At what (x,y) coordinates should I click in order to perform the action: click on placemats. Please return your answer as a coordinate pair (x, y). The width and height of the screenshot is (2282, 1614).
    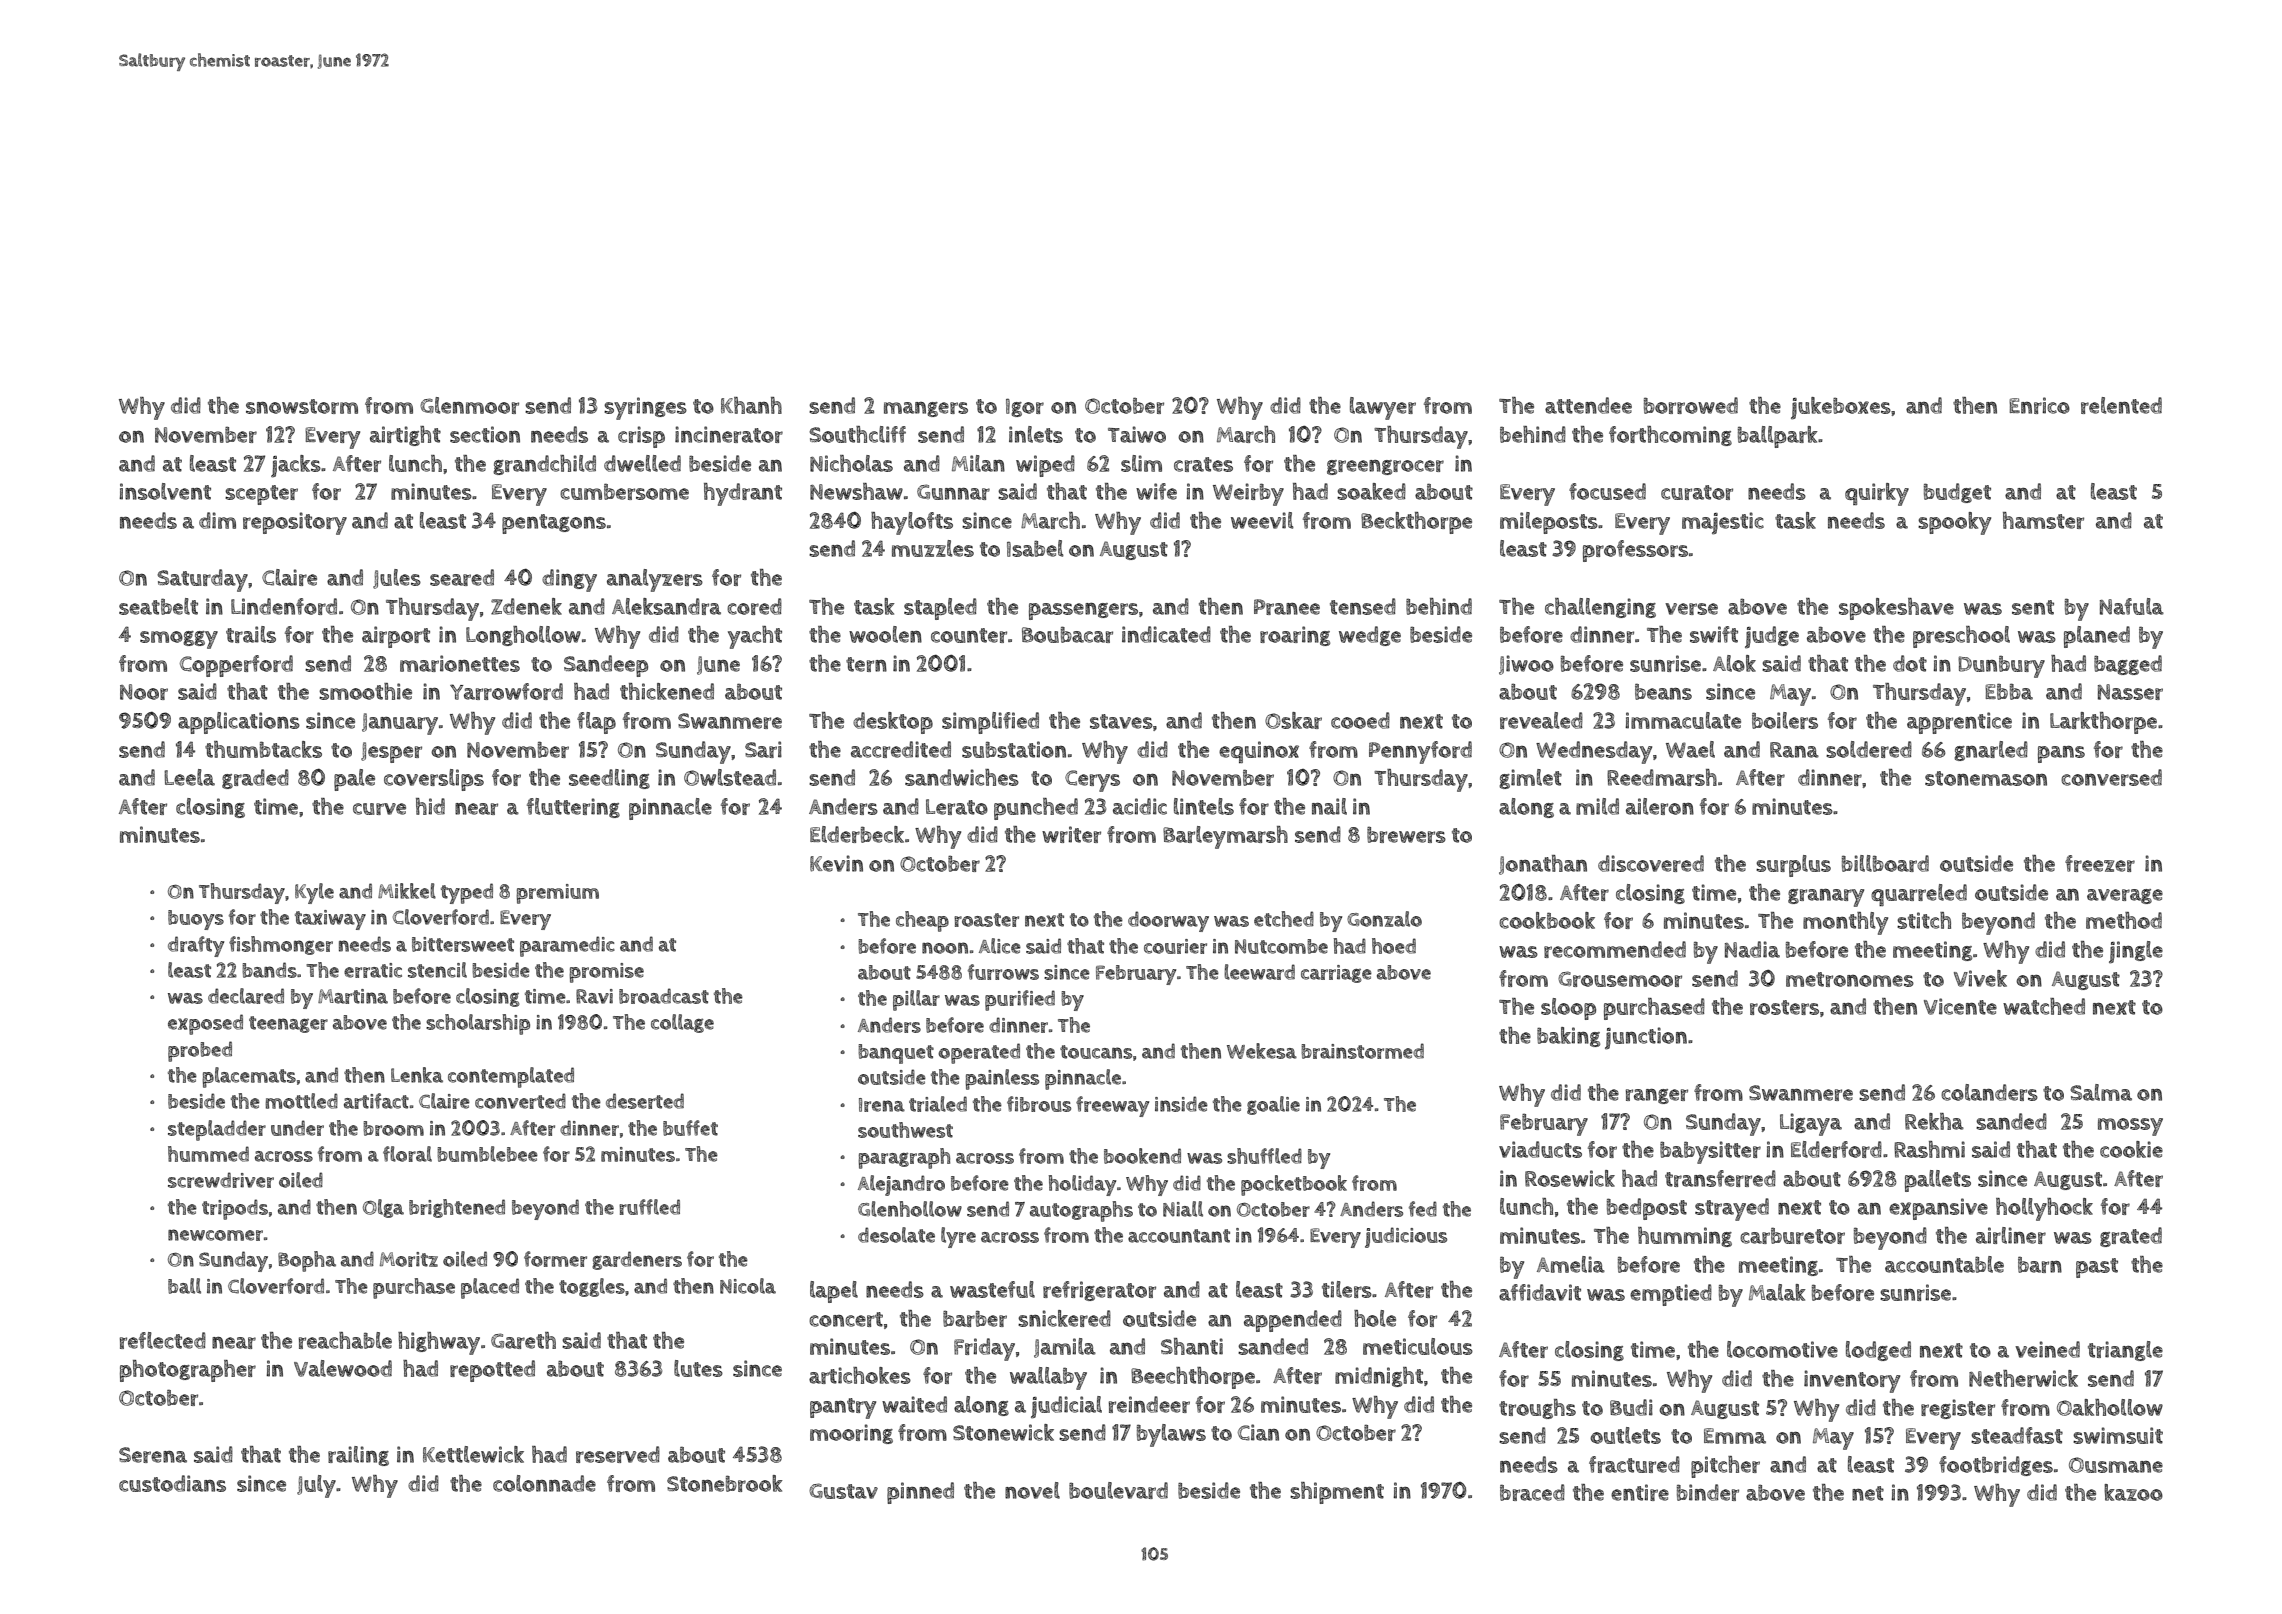
    Looking at the image, I should click on (249, 1077).
